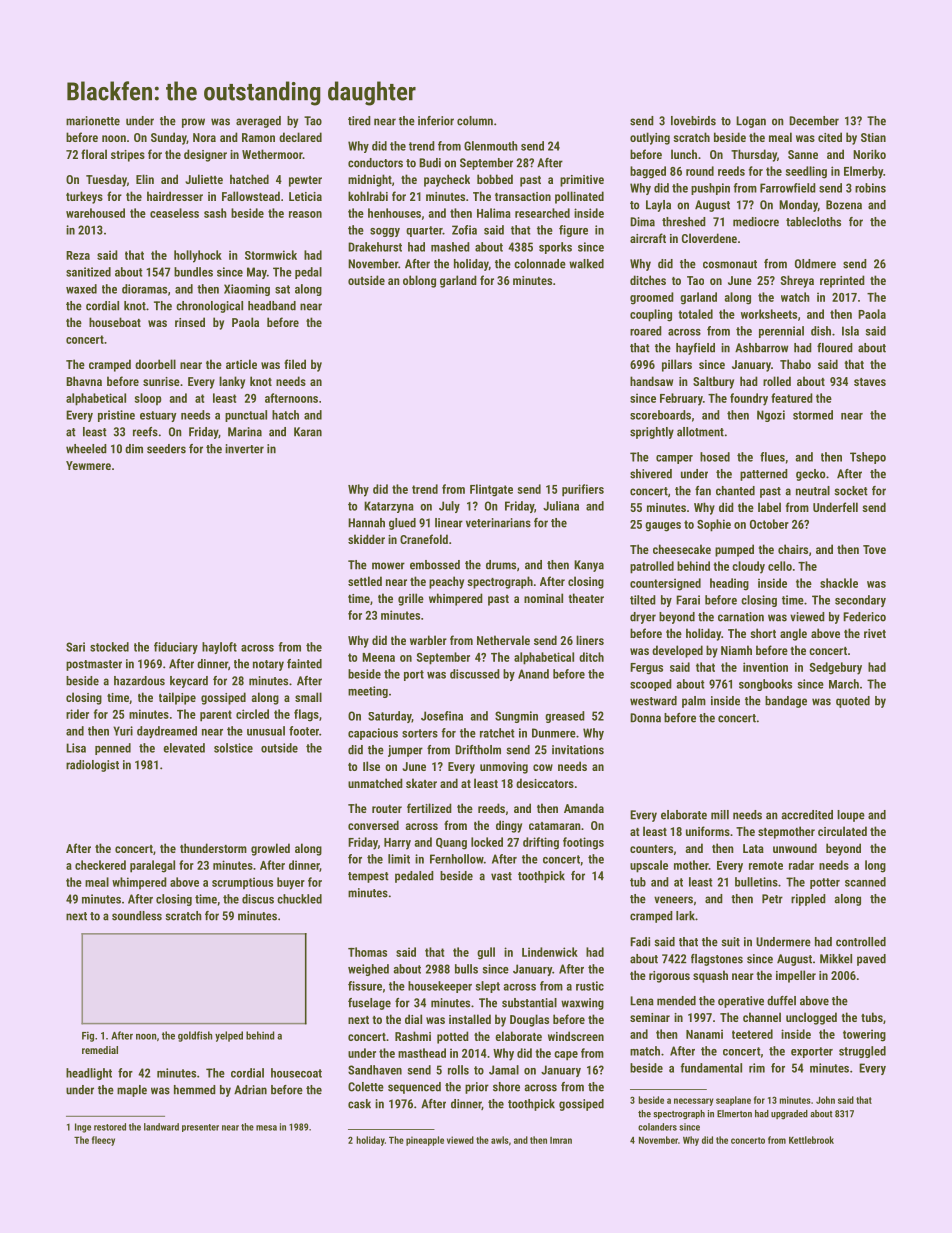 This image has width=952, height=1233. Describe the element at coordinates (366, 1087) in the image. I see `Colette` at that location.
